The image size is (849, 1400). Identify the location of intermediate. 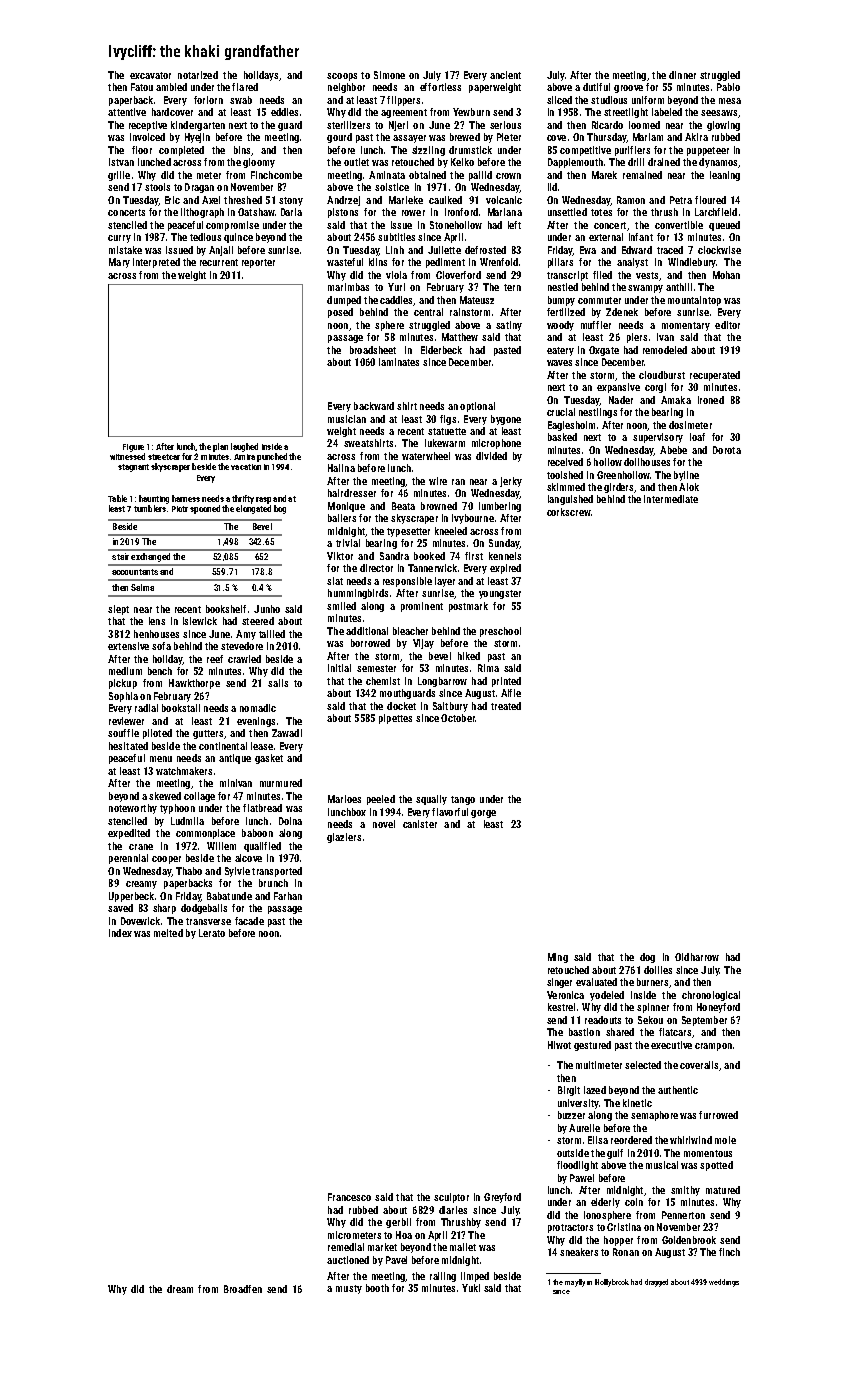
(671, 499).
